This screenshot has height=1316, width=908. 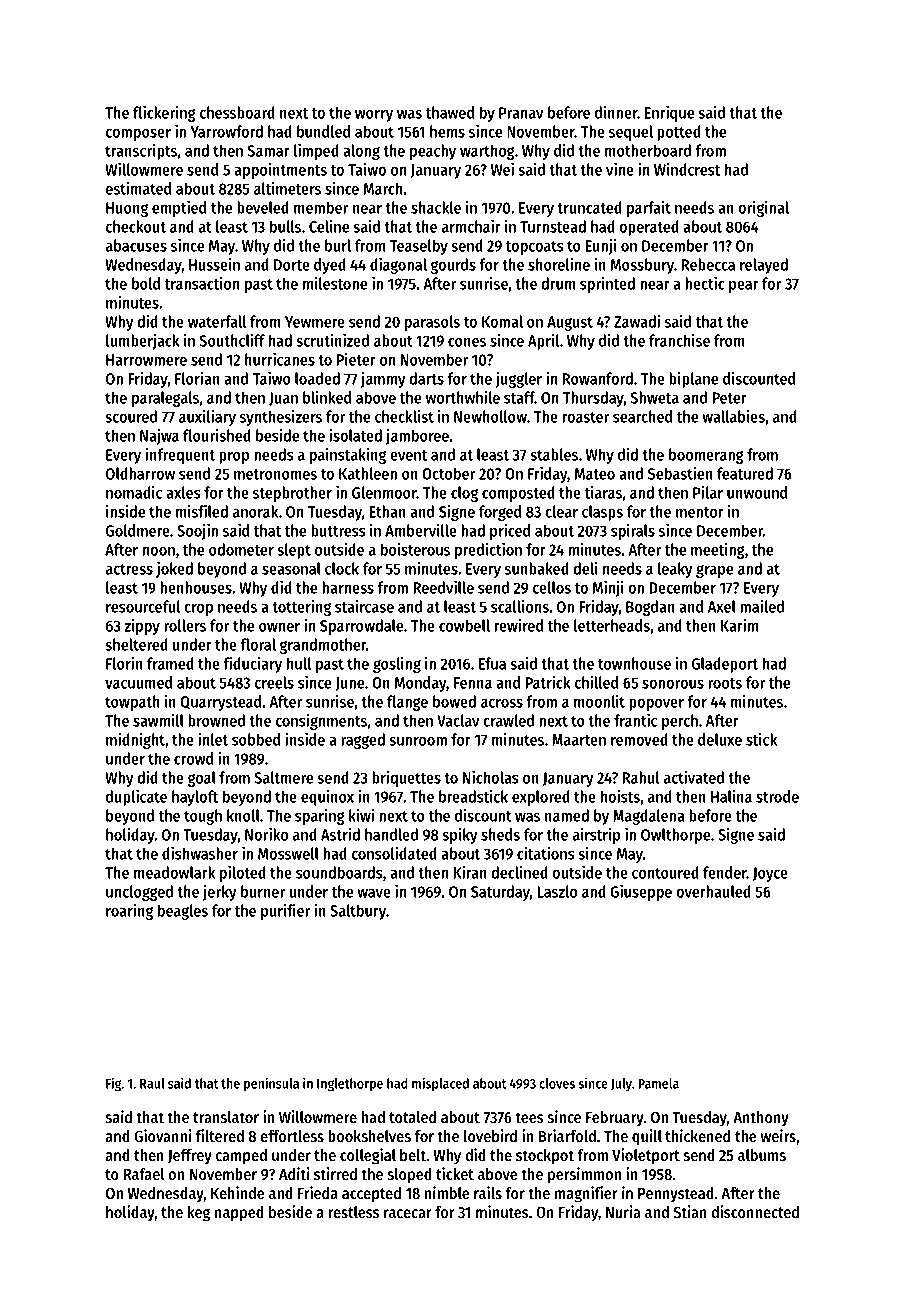 What do you see at coordinates (144, 1174) in the screenshot?
I see `Rafael` at bounding box center [144, 1174].
